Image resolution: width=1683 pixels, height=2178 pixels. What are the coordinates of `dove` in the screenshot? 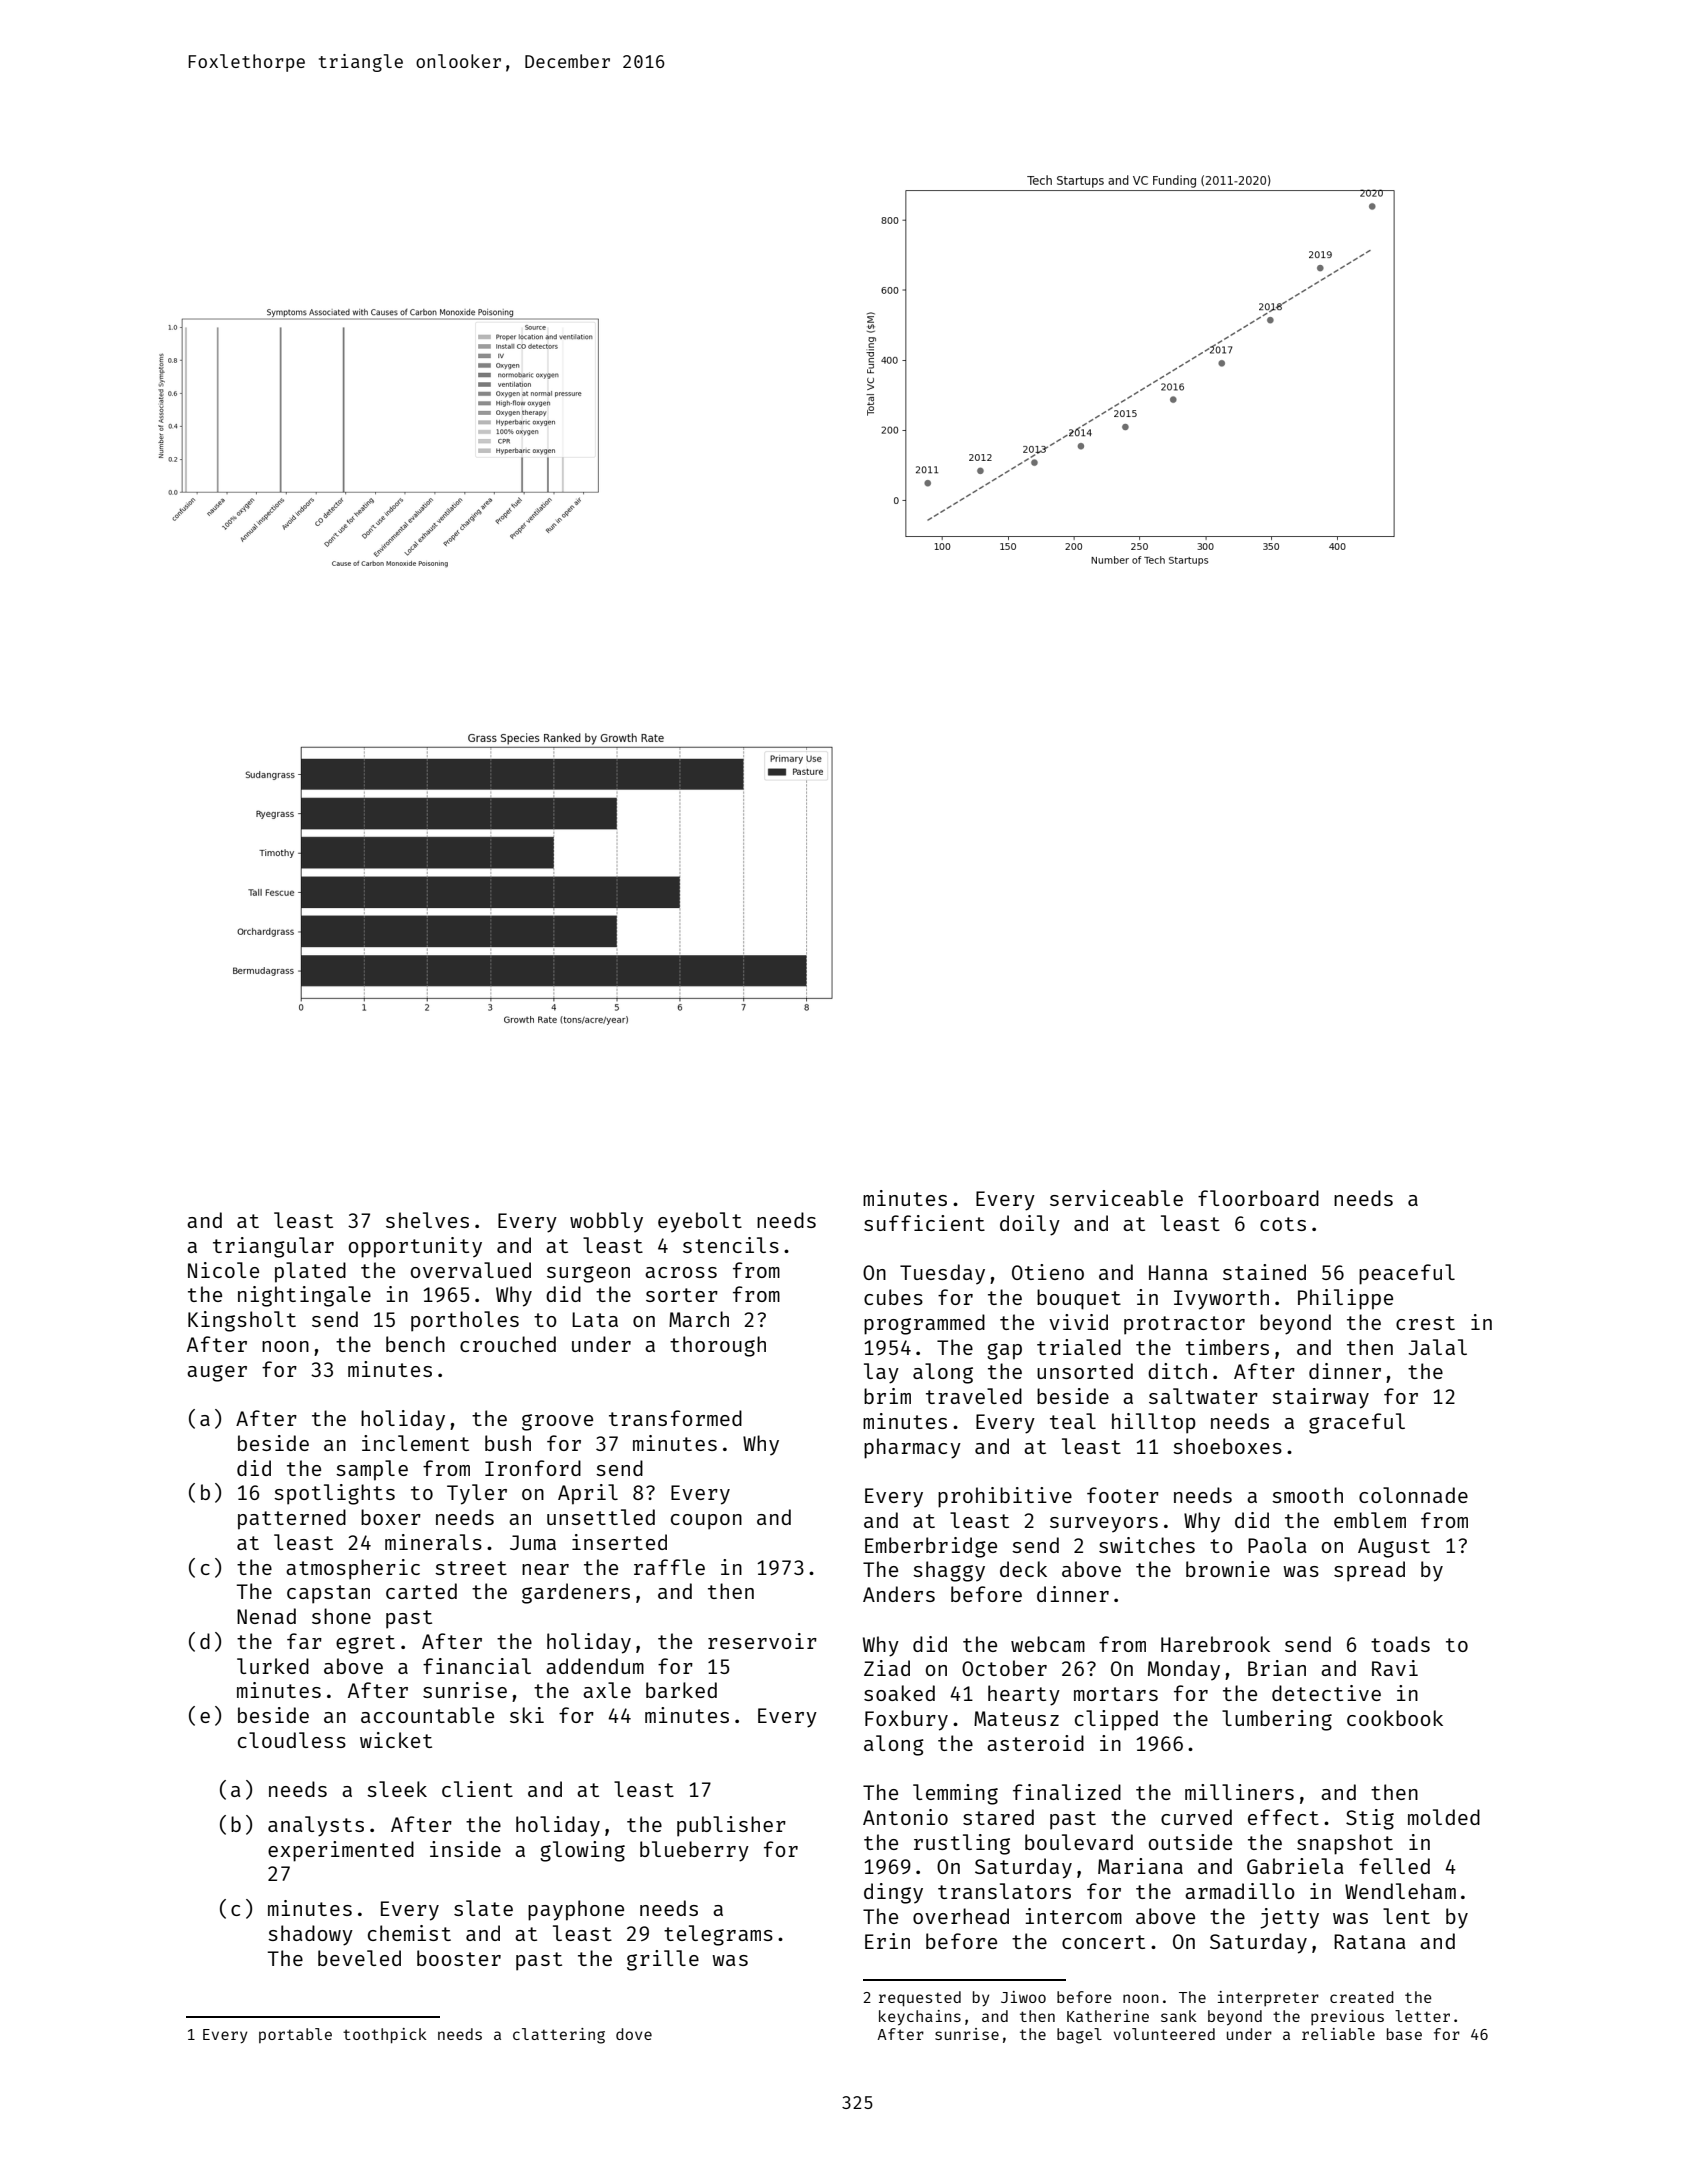 It's located at (634, 2034).
